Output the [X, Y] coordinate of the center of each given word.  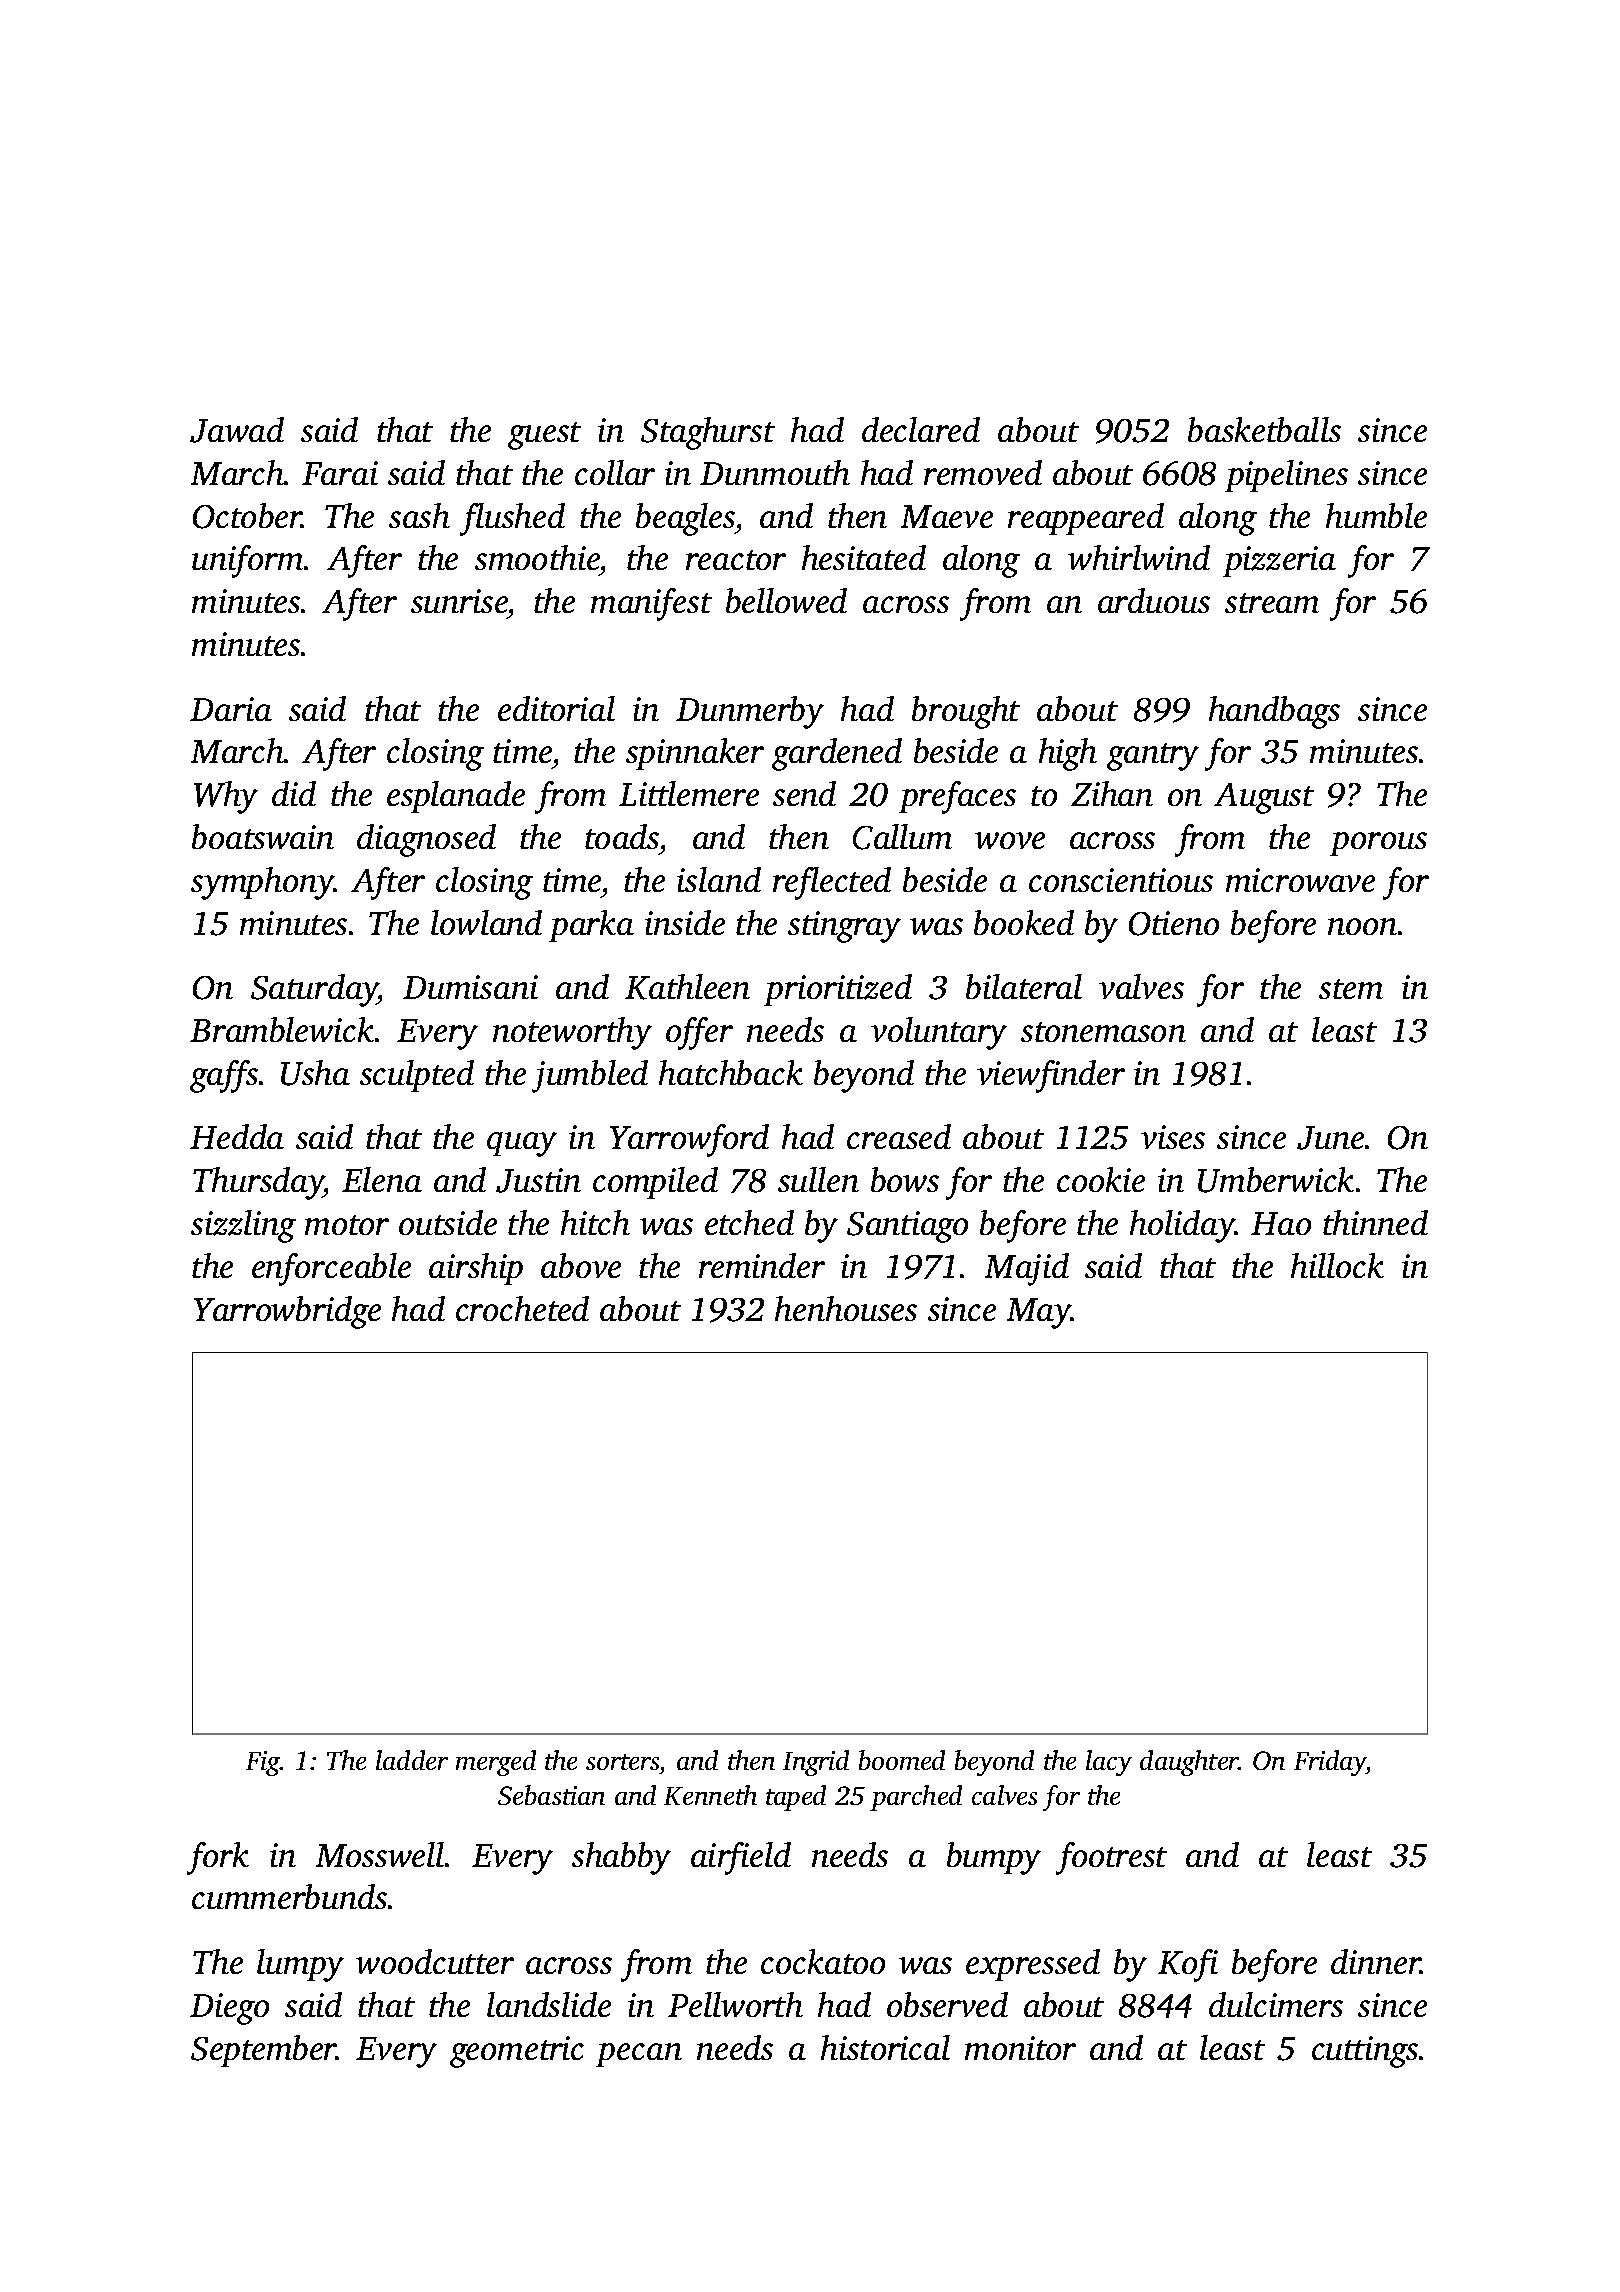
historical [885, 2047]
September [263, 2051]
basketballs [1264, 429]
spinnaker [695, 754]
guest [544, 436]
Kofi [1188, 1965]
